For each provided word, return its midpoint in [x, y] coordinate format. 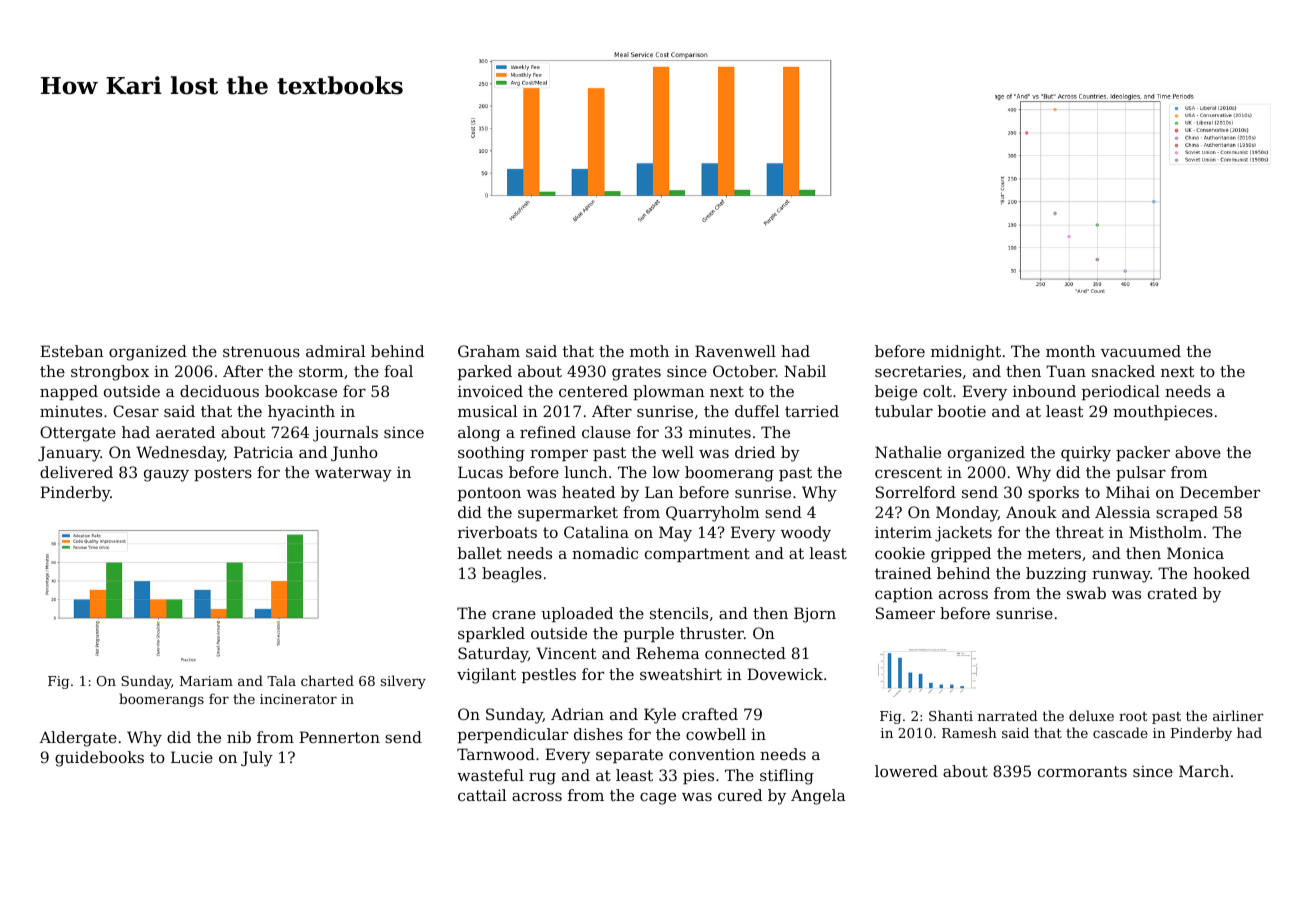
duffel [757, 411]
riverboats [497, 532]
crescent [908, 472]
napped [69, 392]
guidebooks [99, 759]
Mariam [206, 681]
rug [542, 778]
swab [1086, 593]
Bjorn [815, 615]
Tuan [1066, 371]
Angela [818, 797]
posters [223, 474]
